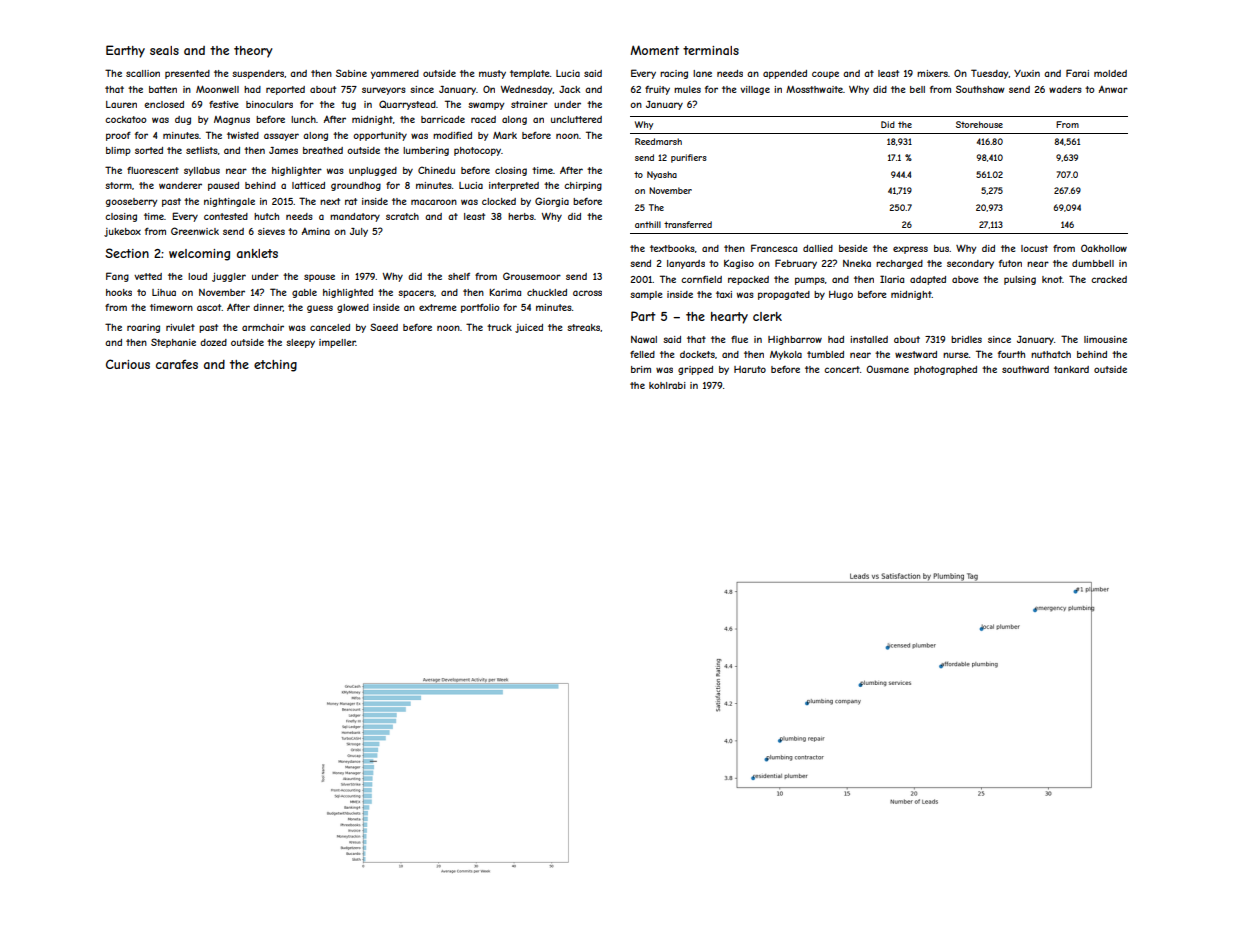 Image resolution: width=1233 pixels, height=952 pixels. Describe the element at coordinates (648, 224) in the image. I see `anthill` at that location.
